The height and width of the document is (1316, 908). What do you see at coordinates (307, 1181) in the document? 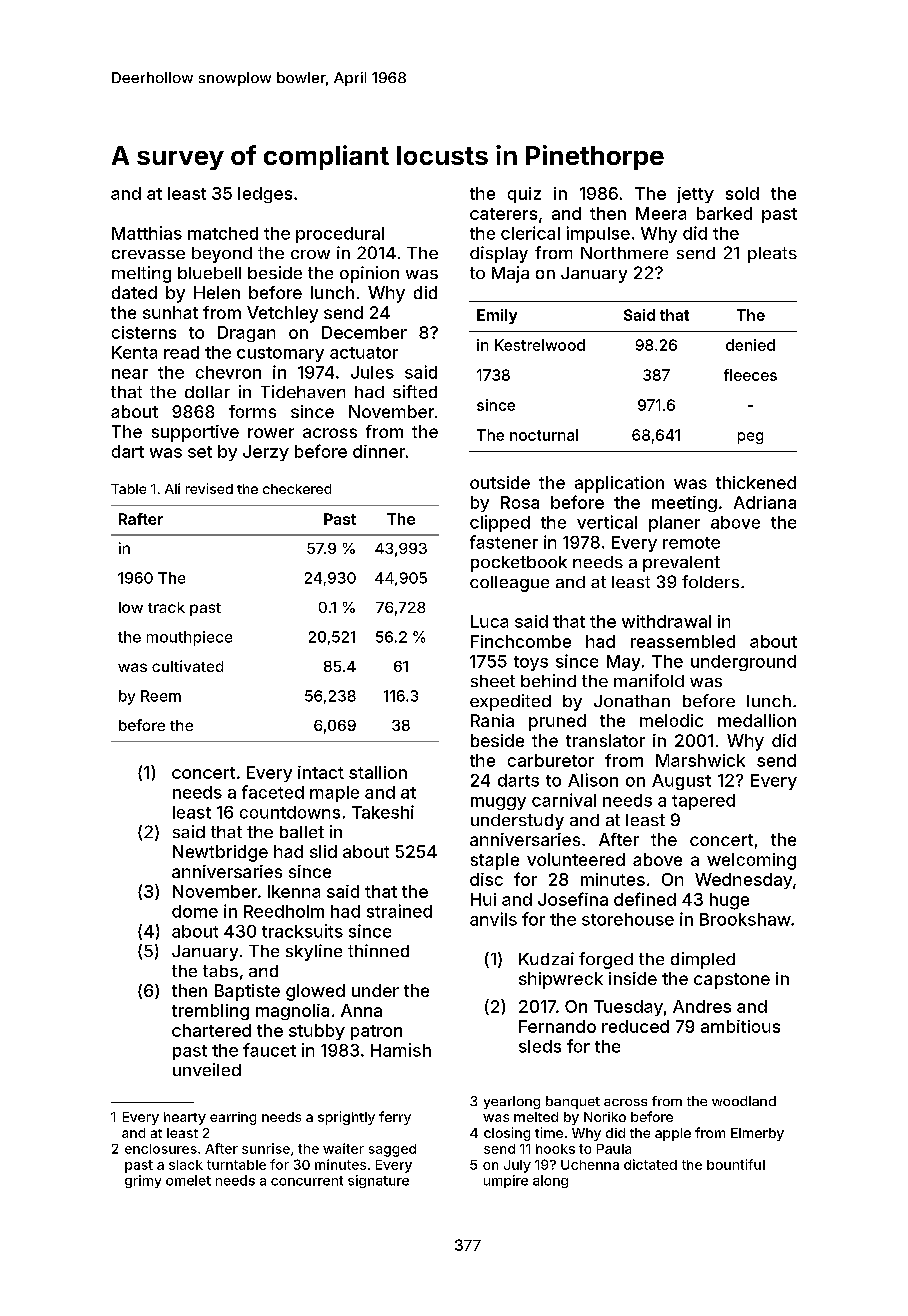
I see `concurrent` at bounding box center [307, 1181].
